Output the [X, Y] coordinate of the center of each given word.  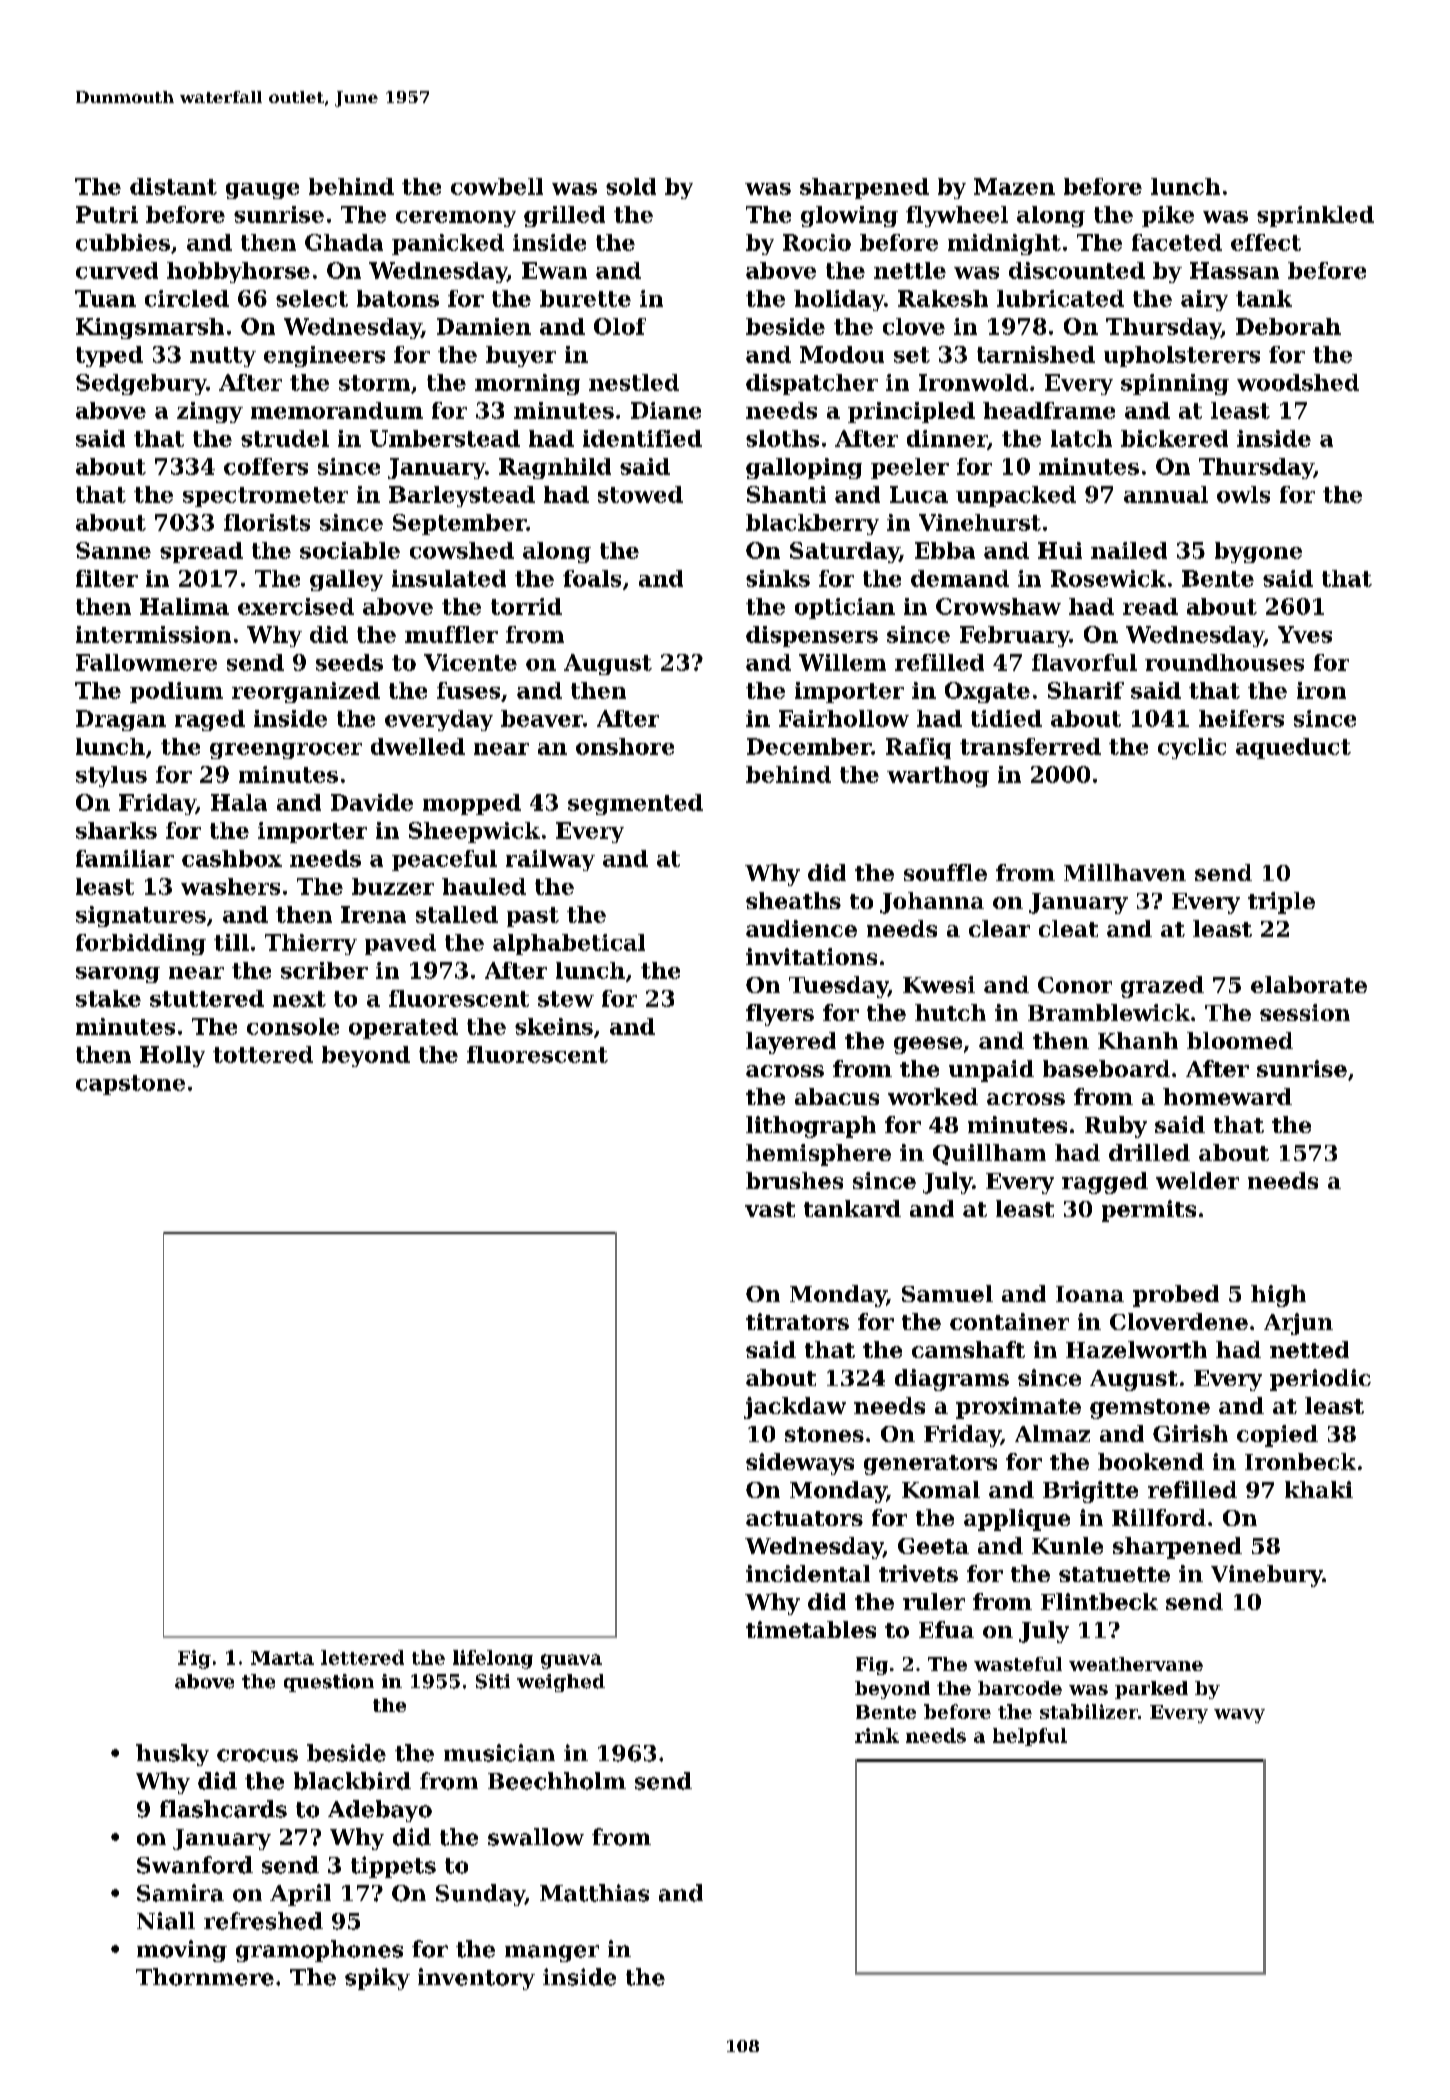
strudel [285, 438]
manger [552, 1953]
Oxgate [987, 692]
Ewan [554, 270]
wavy [1239, 1716]
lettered [362, 1657]
